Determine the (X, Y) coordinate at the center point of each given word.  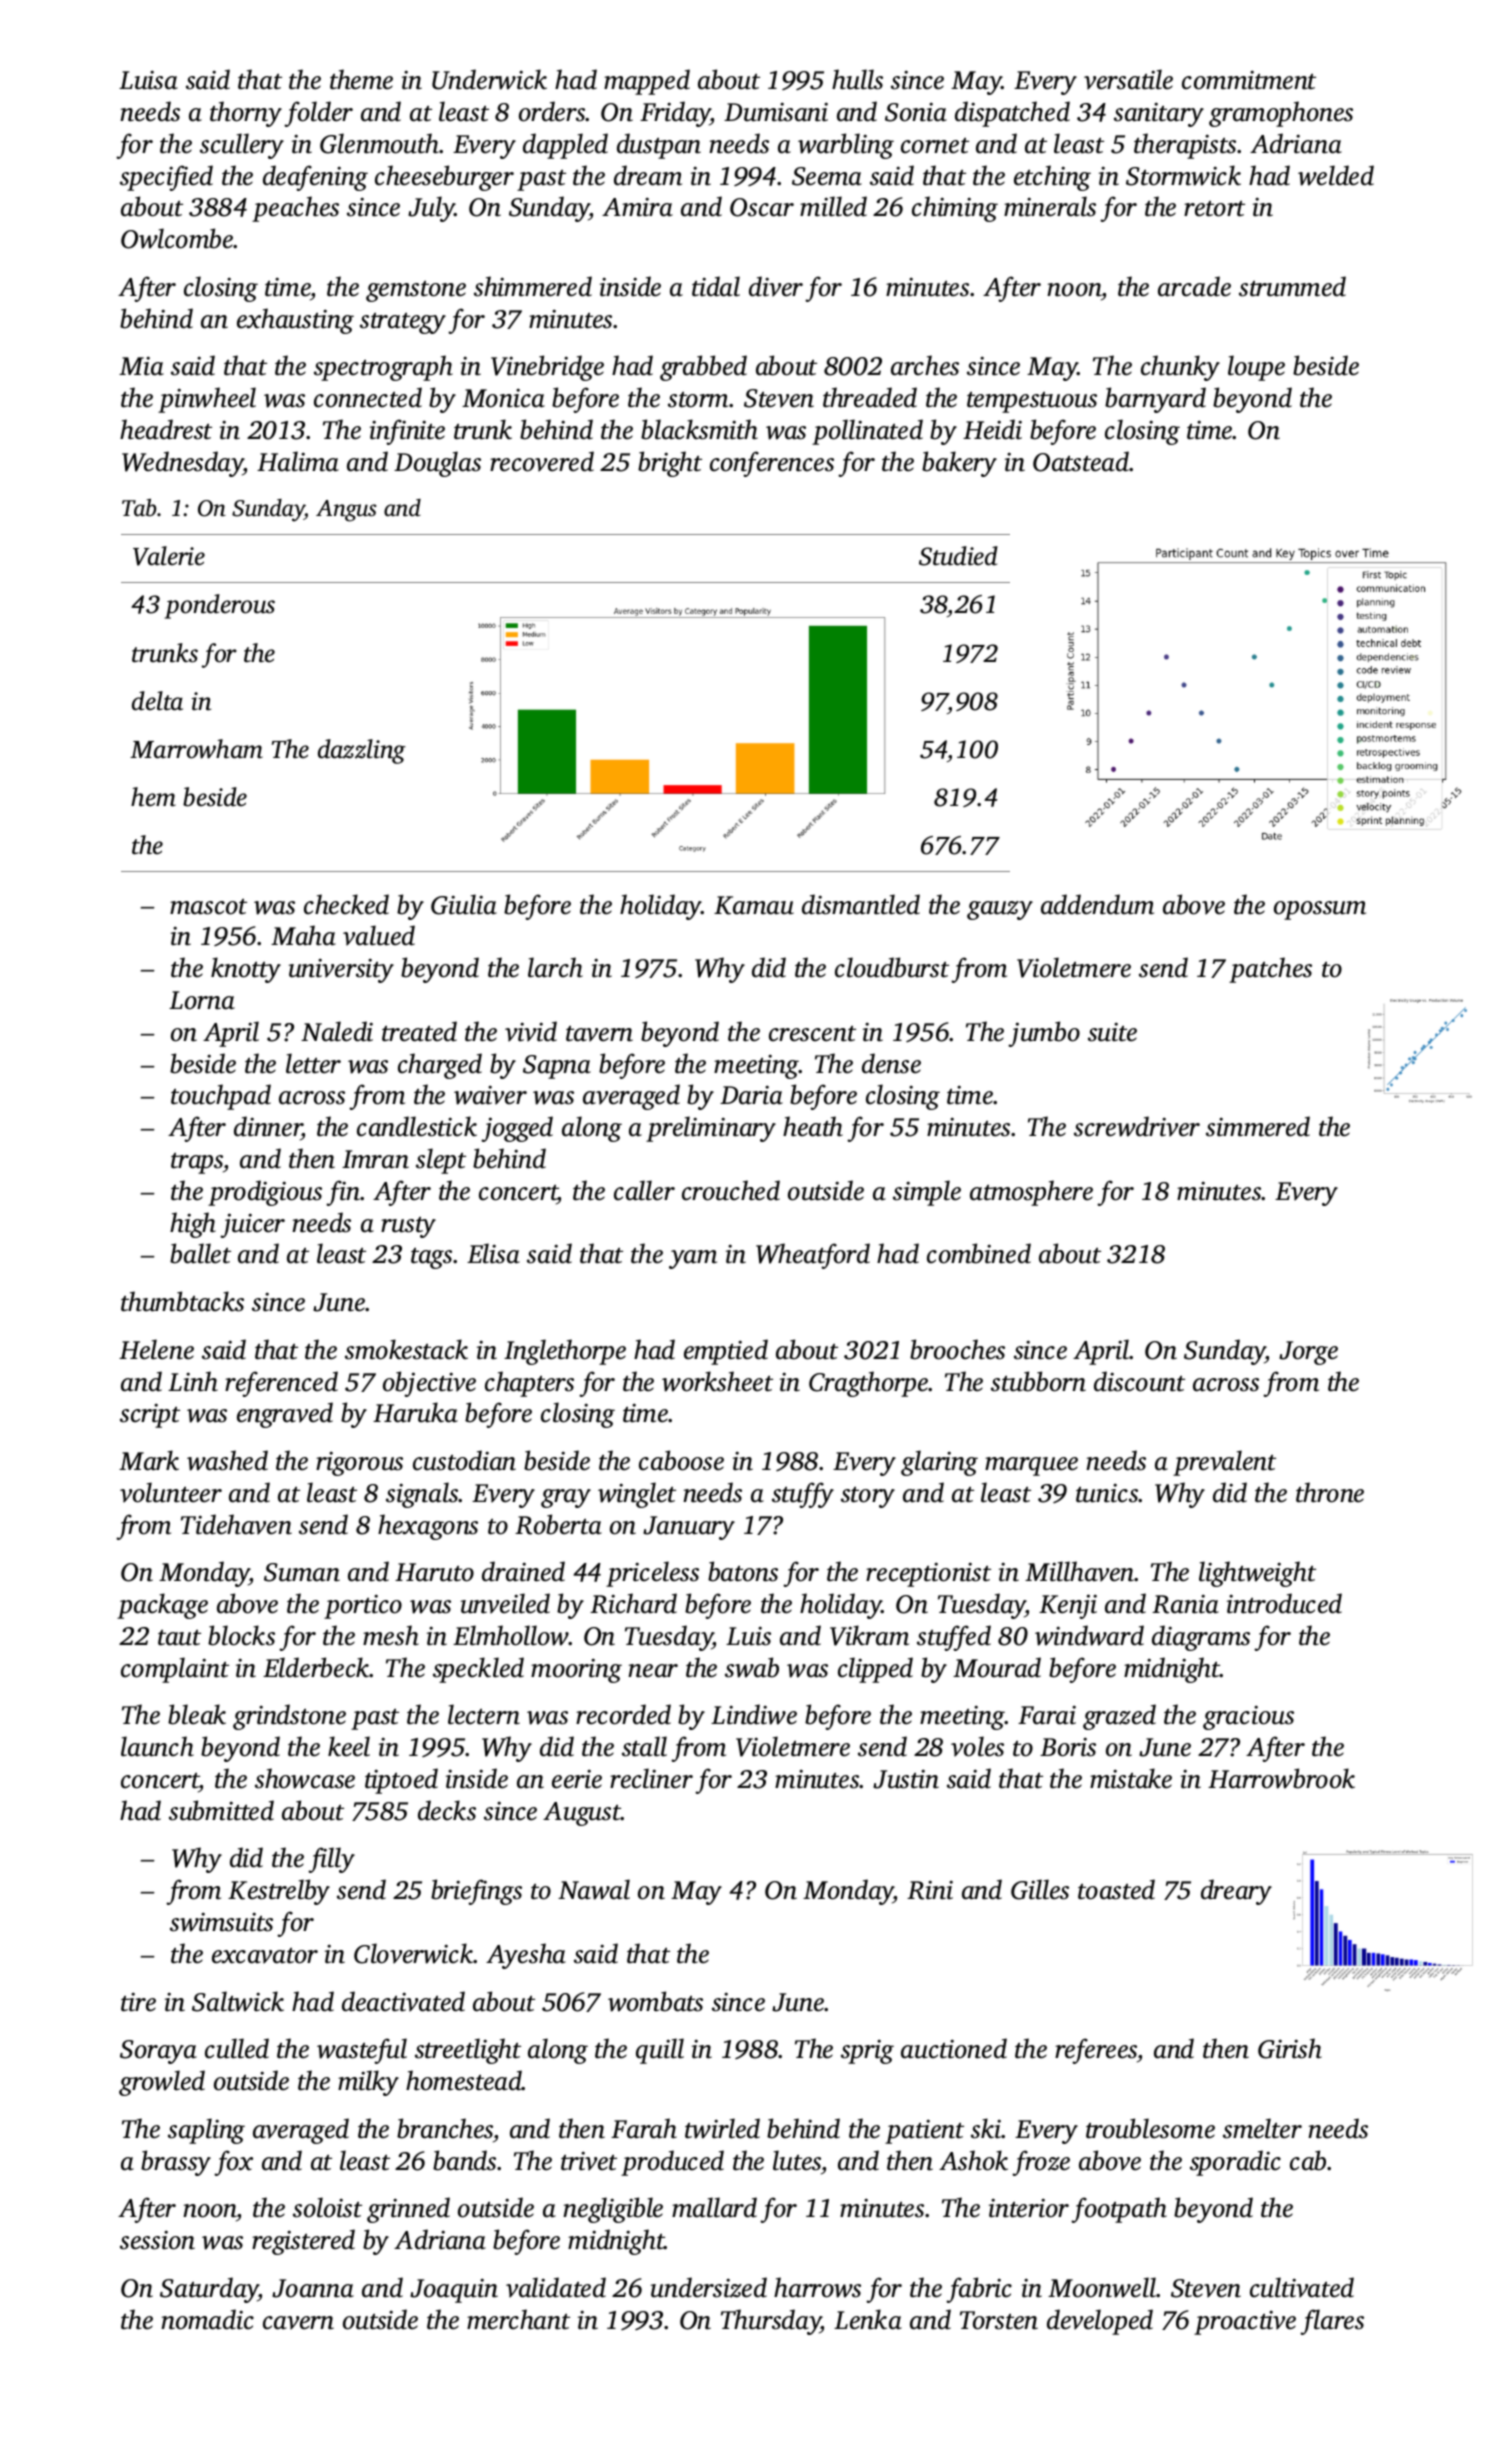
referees (1096, 2051)
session (157, 2240)
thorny (246, 114)
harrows (817, 2287)
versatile (1128, 79)
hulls (857, 79)
